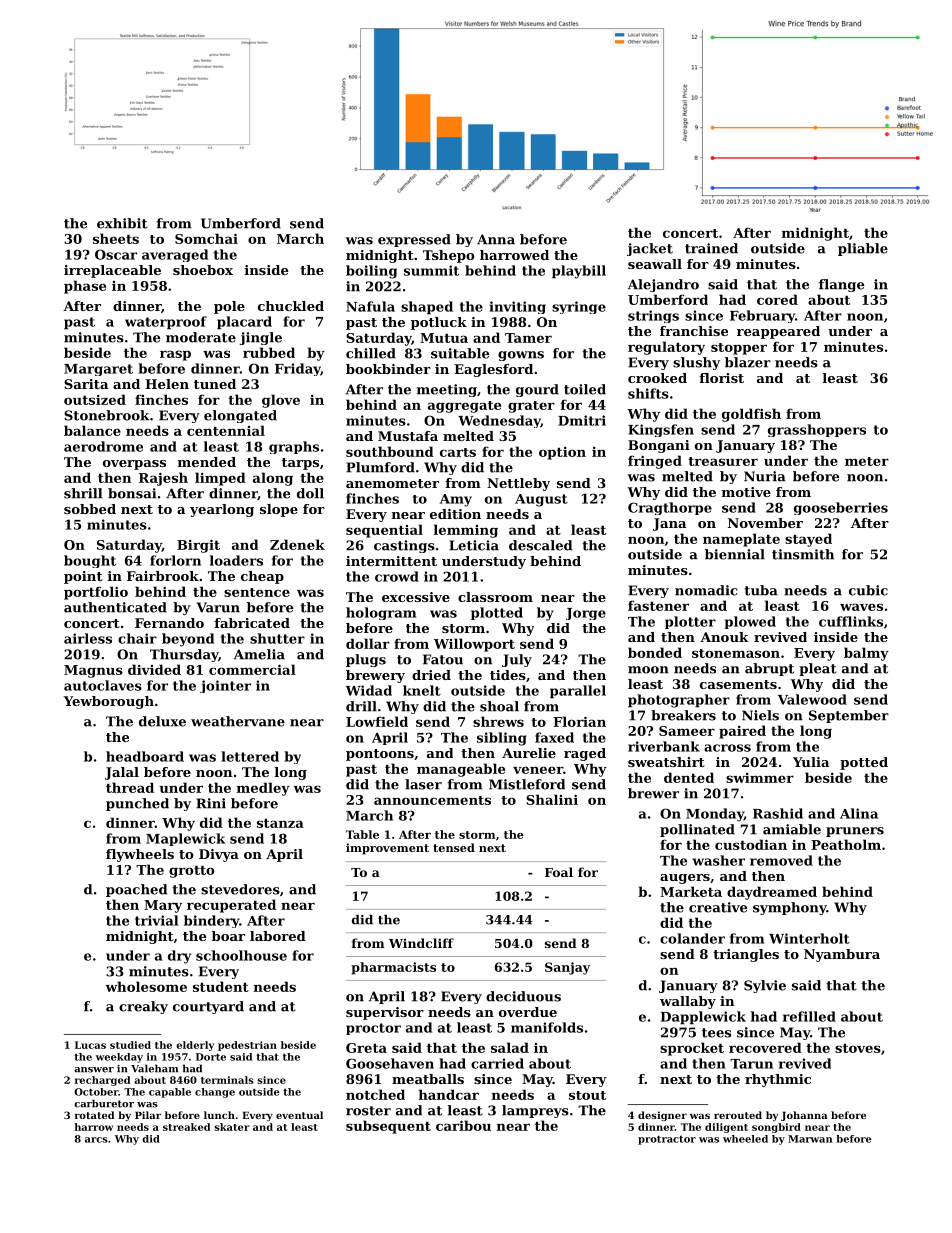 The height and width of the document is (1233, 952). I want to click on abrupt, so click(769, 669).
